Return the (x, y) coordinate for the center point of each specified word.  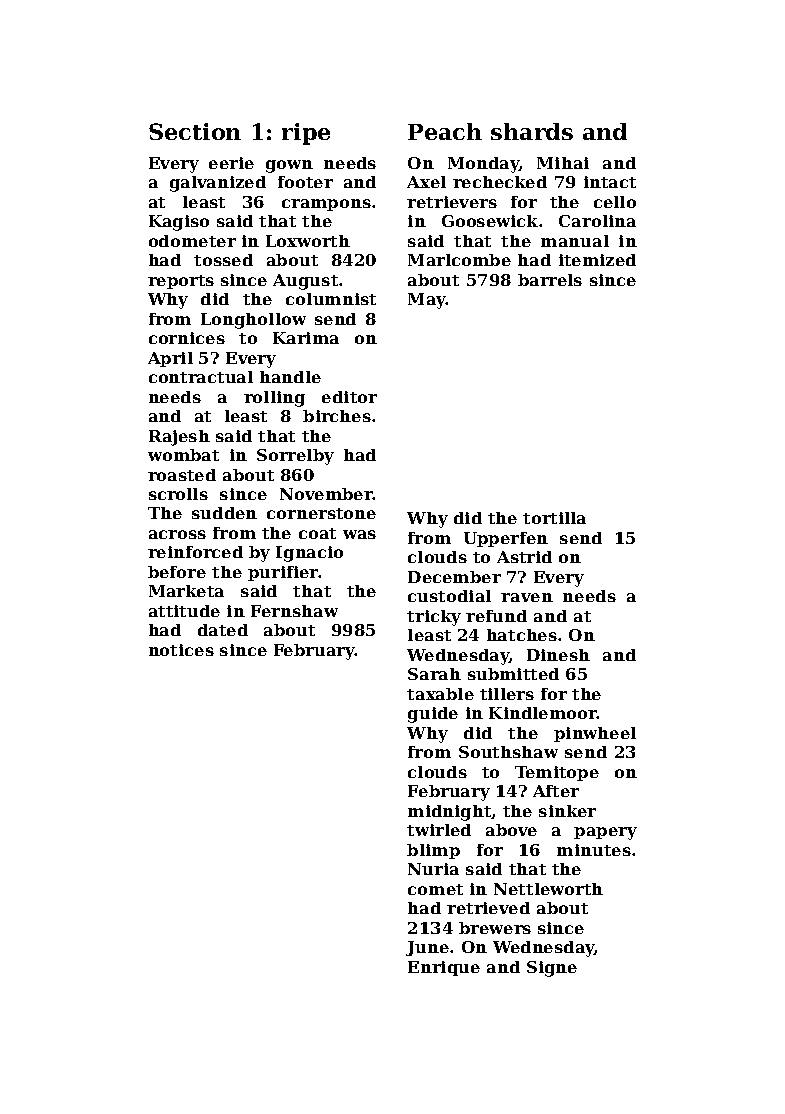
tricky (434, 618)
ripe (306, 134)
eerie (231, 163)
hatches (522, 635)
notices (181, 650)
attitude (184, 611)
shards (532, 131)
